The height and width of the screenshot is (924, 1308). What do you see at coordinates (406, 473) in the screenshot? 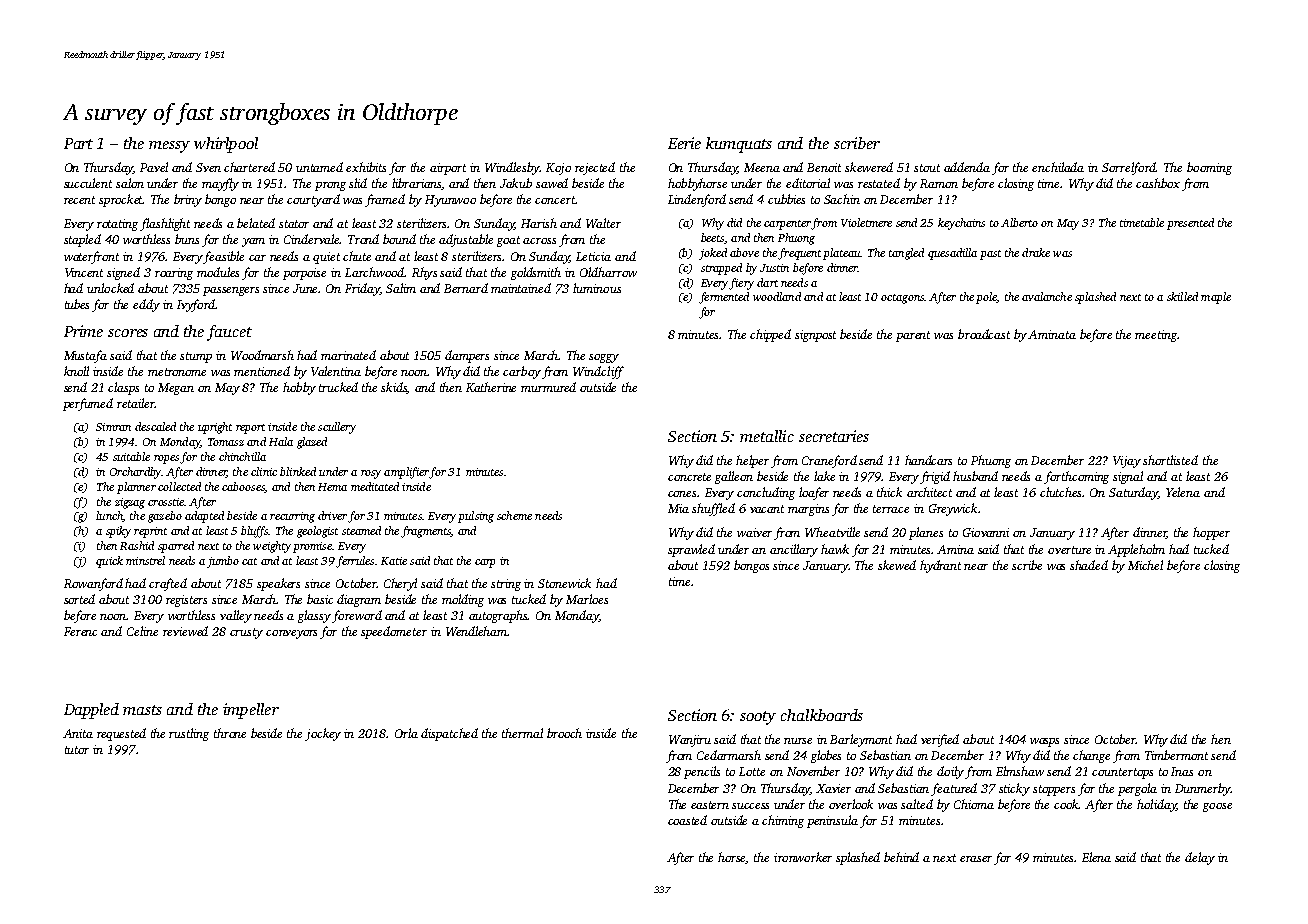
I see `amplifier` at bounding box center [406, 473].
